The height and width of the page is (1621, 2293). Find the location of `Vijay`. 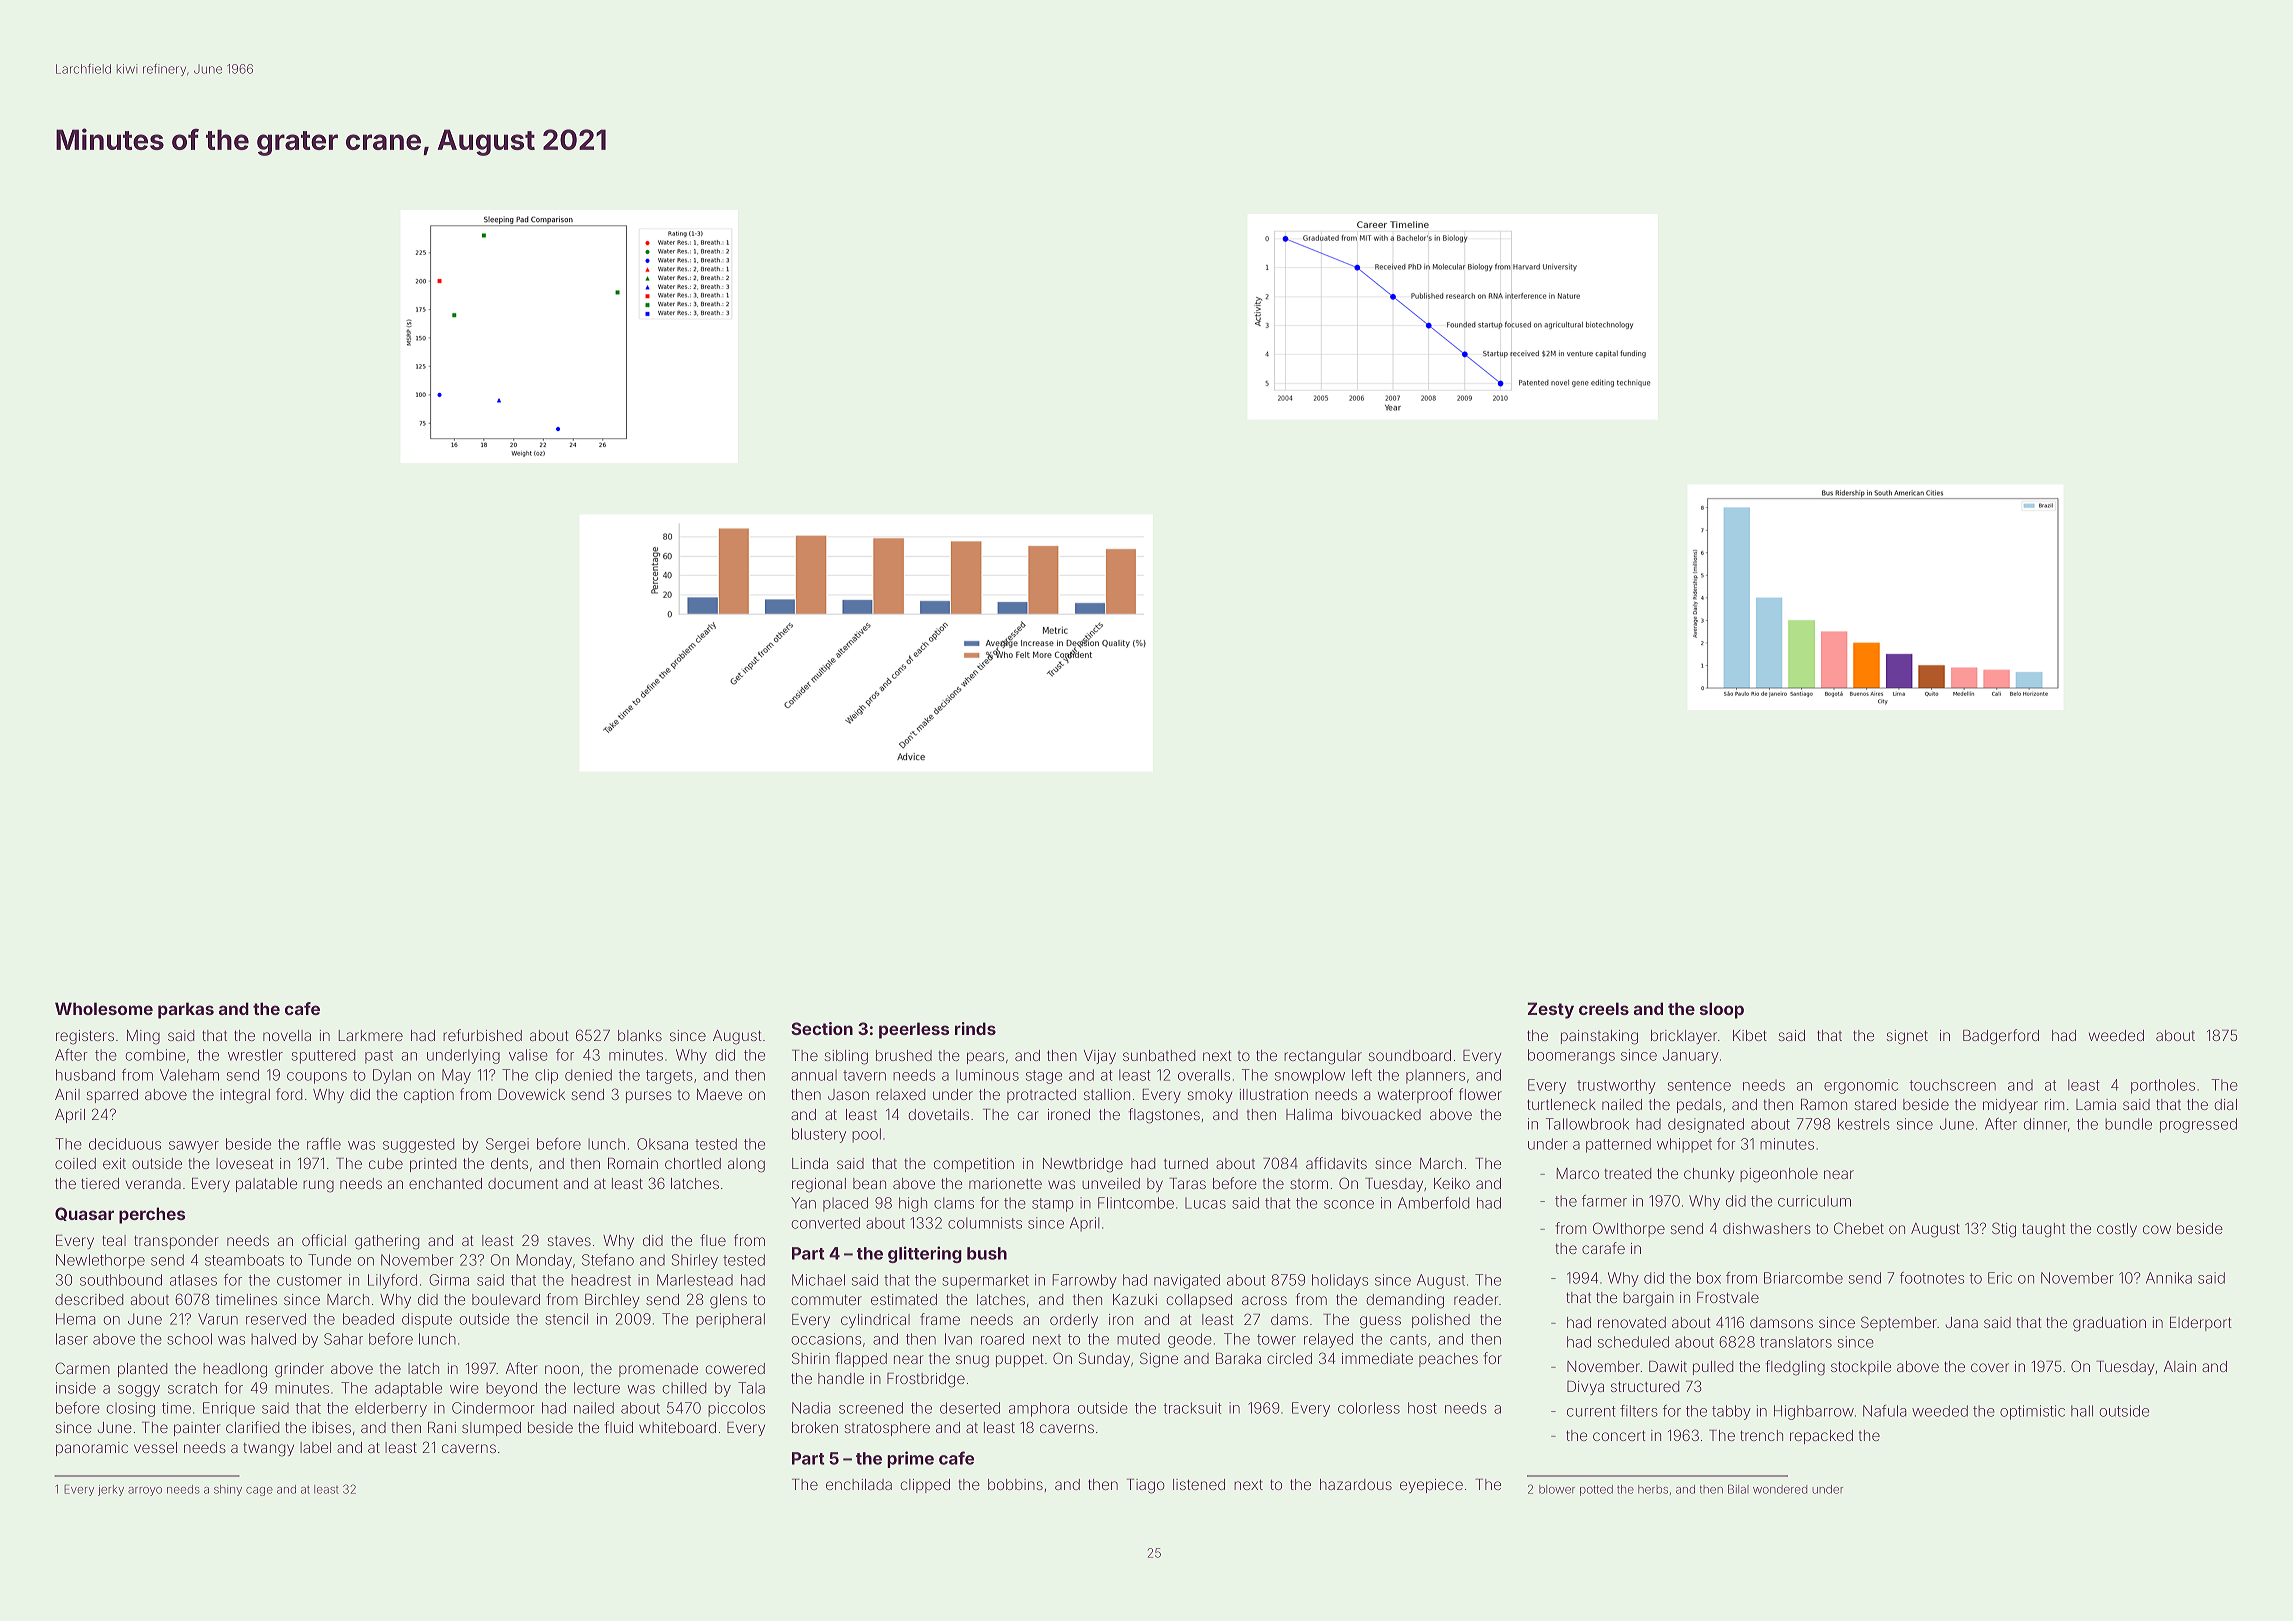

Vijay is located at coordinates (1100, 1057).
